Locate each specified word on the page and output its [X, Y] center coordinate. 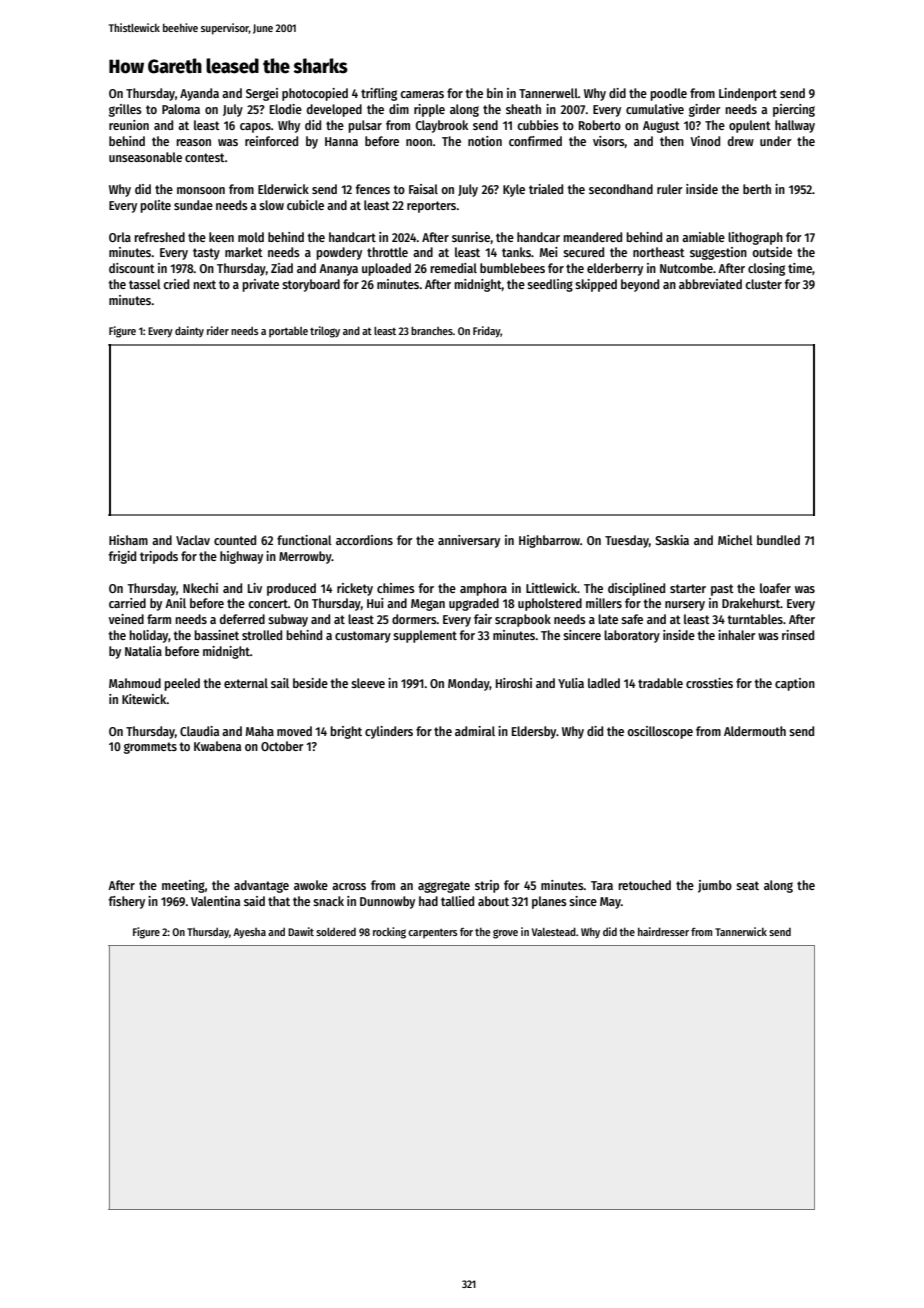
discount [132, 268]
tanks [516, 252]
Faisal [423, 189]
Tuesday [627, 541]
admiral [475, 731]
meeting [183, 886]
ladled [604, 683]
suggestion [718, 253]
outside [772, 252]
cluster [763, 284]
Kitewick [144, 699]
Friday [487, 332]
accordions [364, 540]
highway [241, 557]
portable [288, 332]
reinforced [271, 141]
